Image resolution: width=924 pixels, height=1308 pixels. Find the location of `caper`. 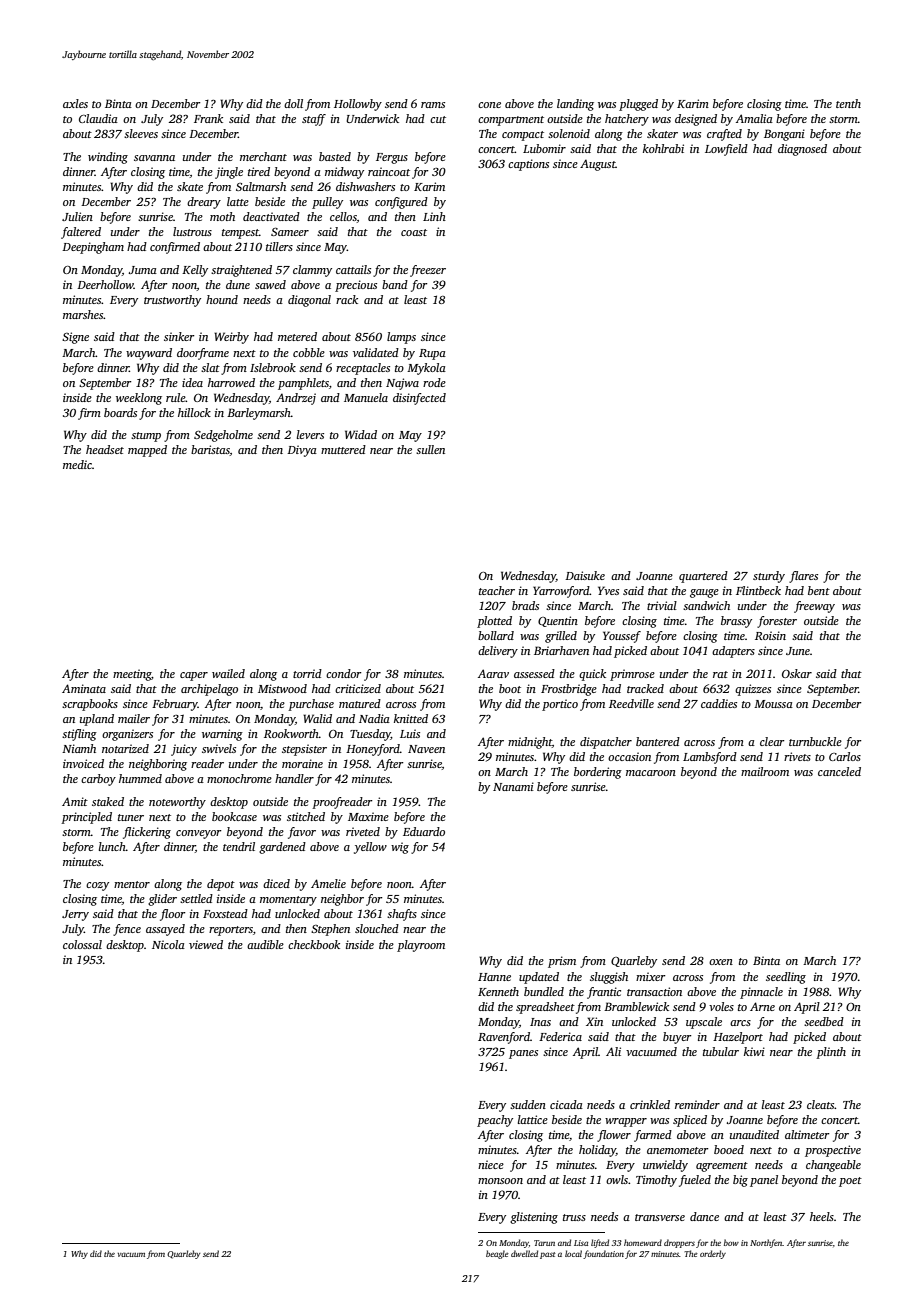

caper is located at coordinates (194, 676).
